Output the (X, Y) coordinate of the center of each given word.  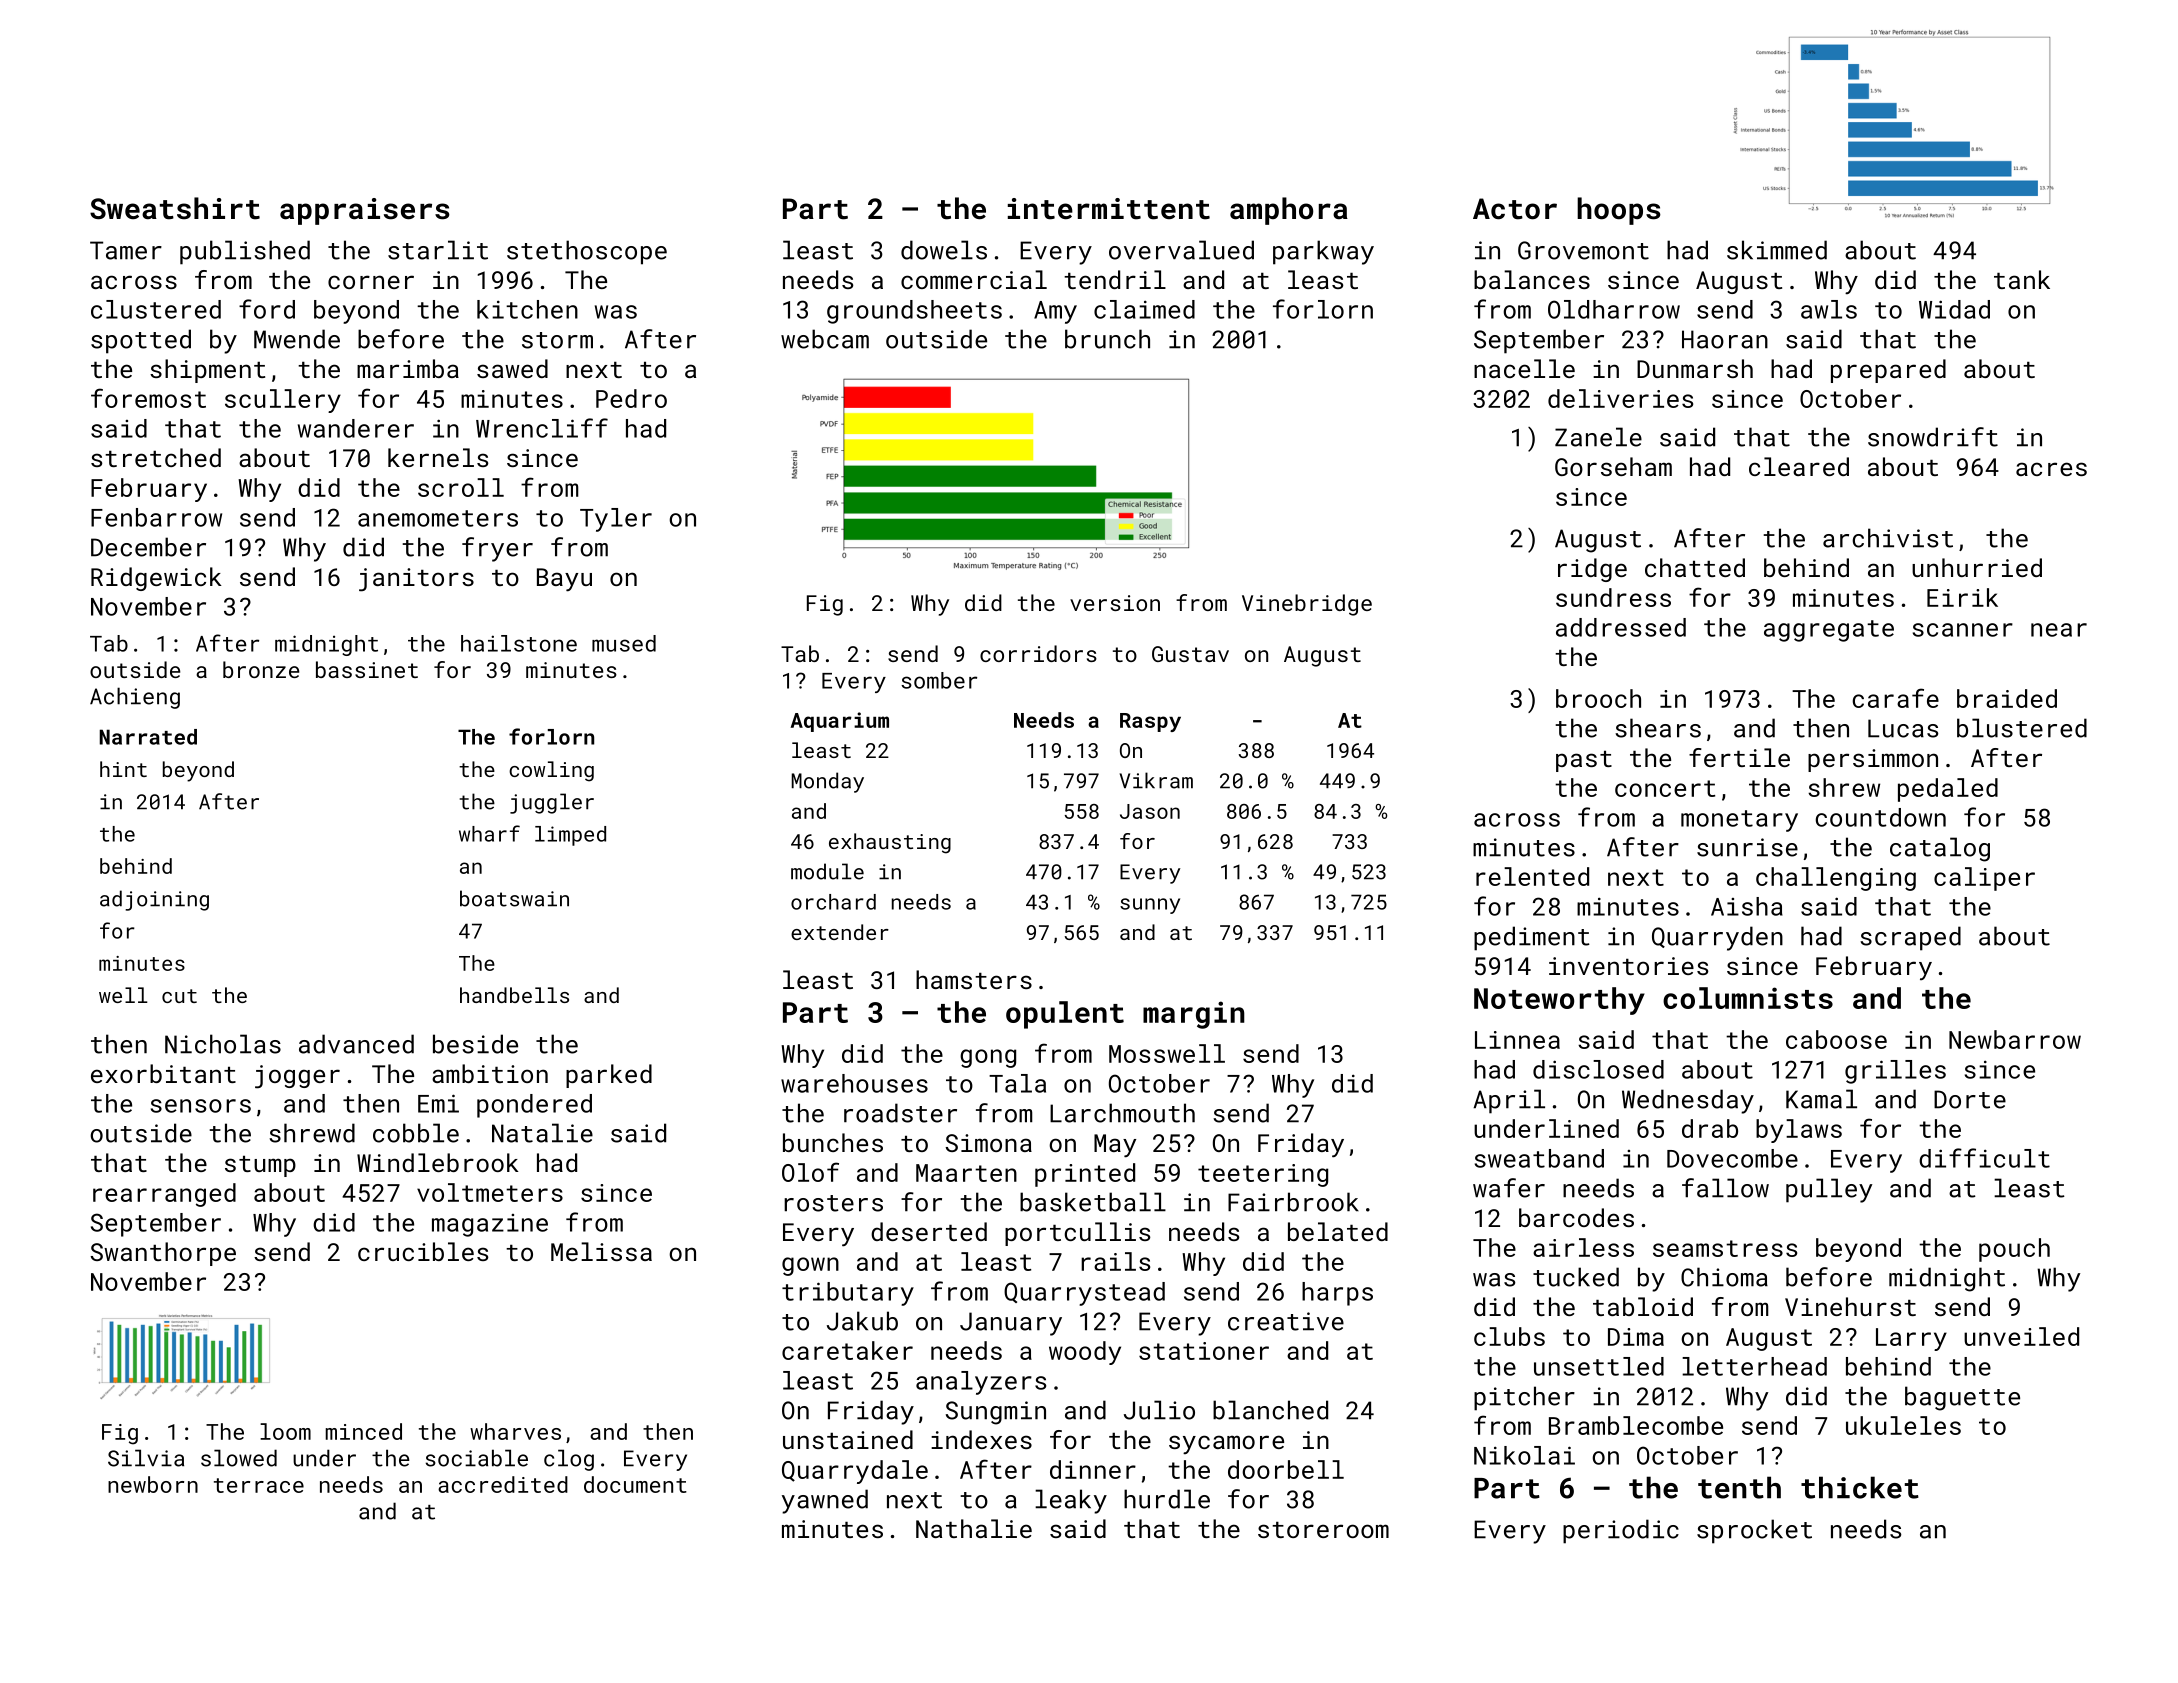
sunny (1150, 906)
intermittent (1109, 209)
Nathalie (974, 1528)
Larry (1911, 1339)
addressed (1621, 627)
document (635, 1484)
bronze (261, 669)
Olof (810, 1172)
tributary (848, 1294)
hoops (1619, 211)
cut (179, 996)
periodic (1621, 1531)
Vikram (1156, 780)
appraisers (365, 211)
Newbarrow (2015, 1039)
